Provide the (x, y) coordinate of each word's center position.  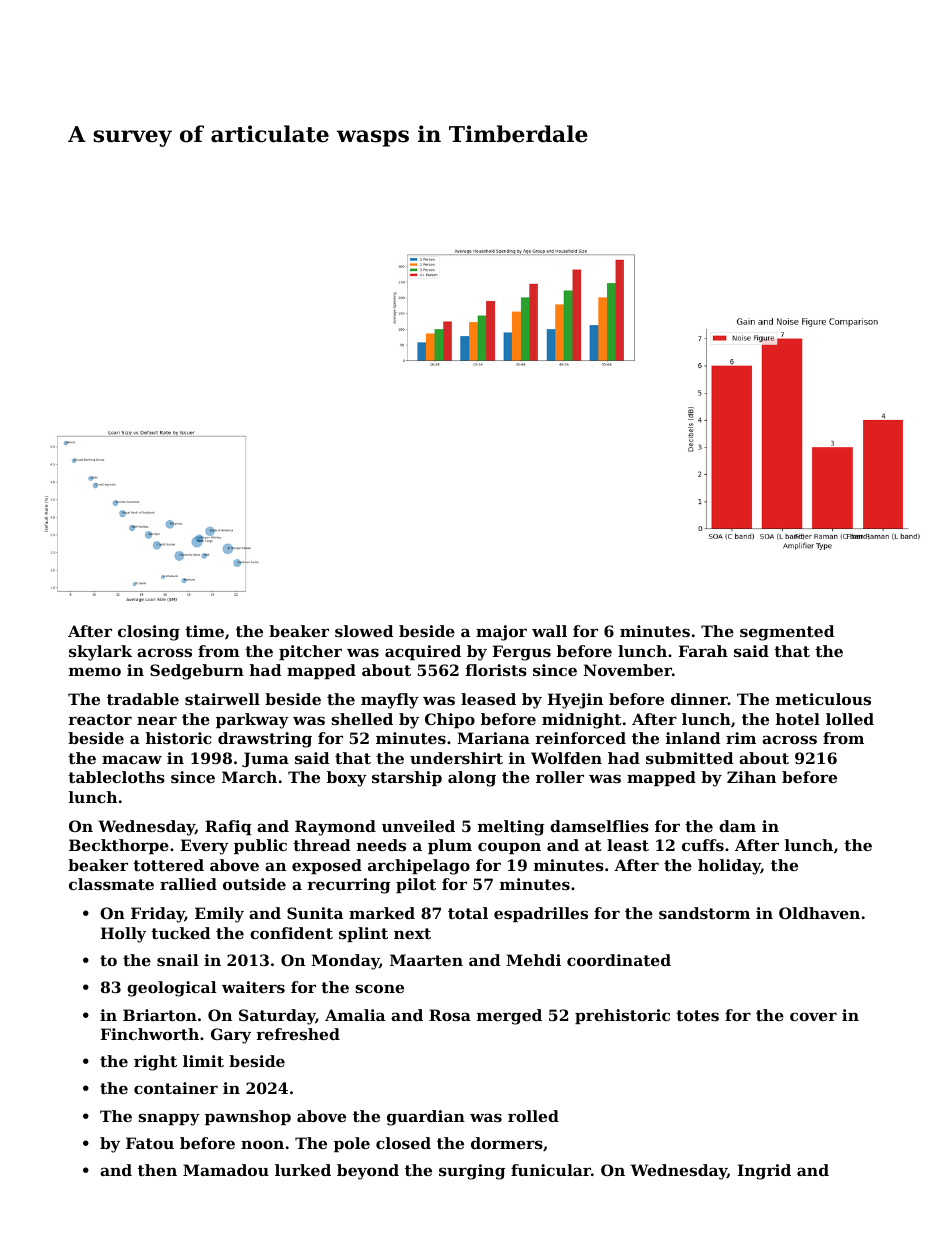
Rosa (450, 1015)
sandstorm (704, 913)
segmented (787, 633)
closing (149, 633)
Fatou (150, 1143)
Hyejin (575, 701)
